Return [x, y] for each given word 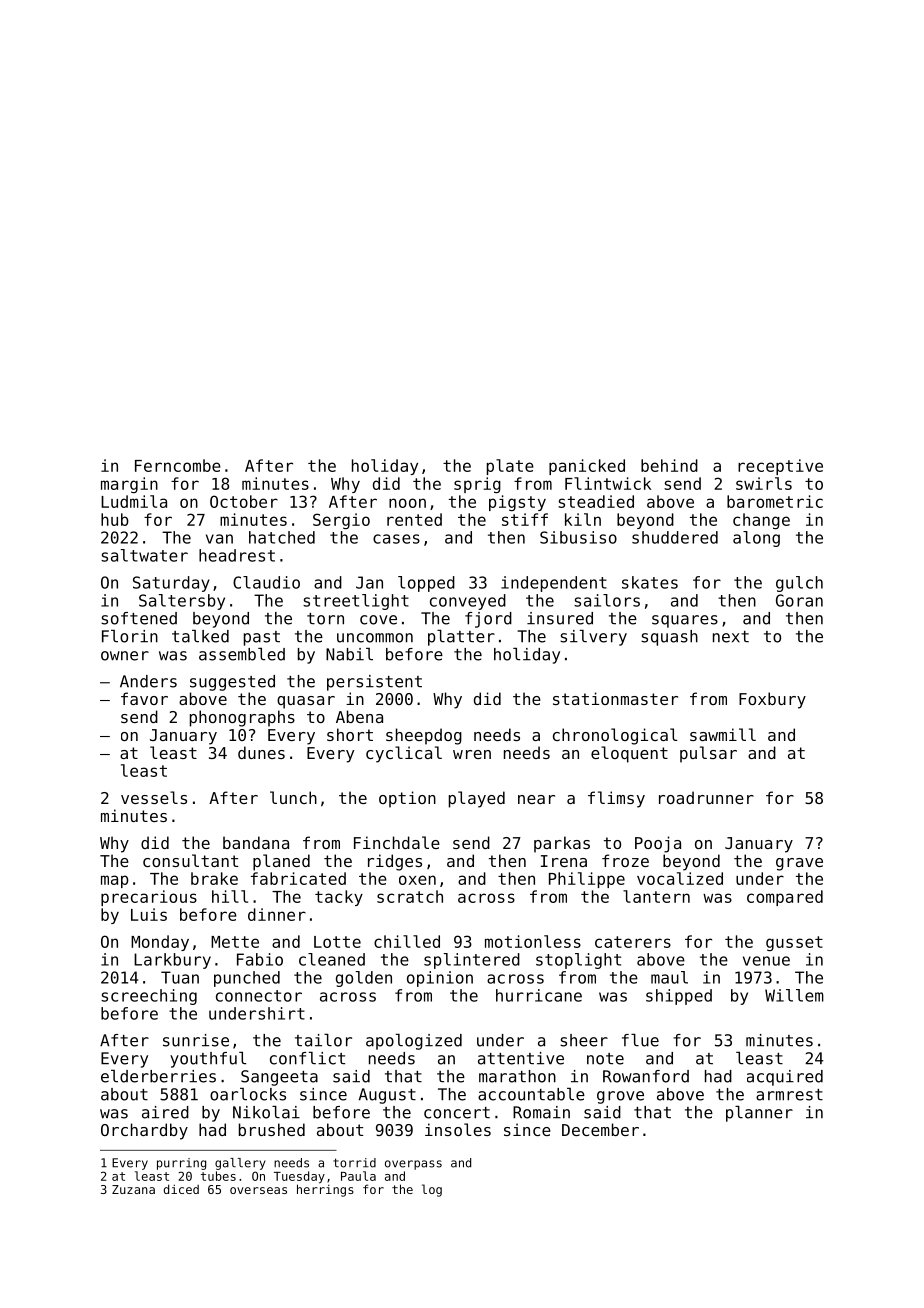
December [600, 1129]
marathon [517, 1076]
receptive [780, 467]
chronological [615, 736]
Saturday [171, 584]
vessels [154, 797]
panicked [587, 467]
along [756, 539]
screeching [149, 997]
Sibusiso [578, 537]
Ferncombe [178, 465]
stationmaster [615, 698]
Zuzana [133, 1189]
